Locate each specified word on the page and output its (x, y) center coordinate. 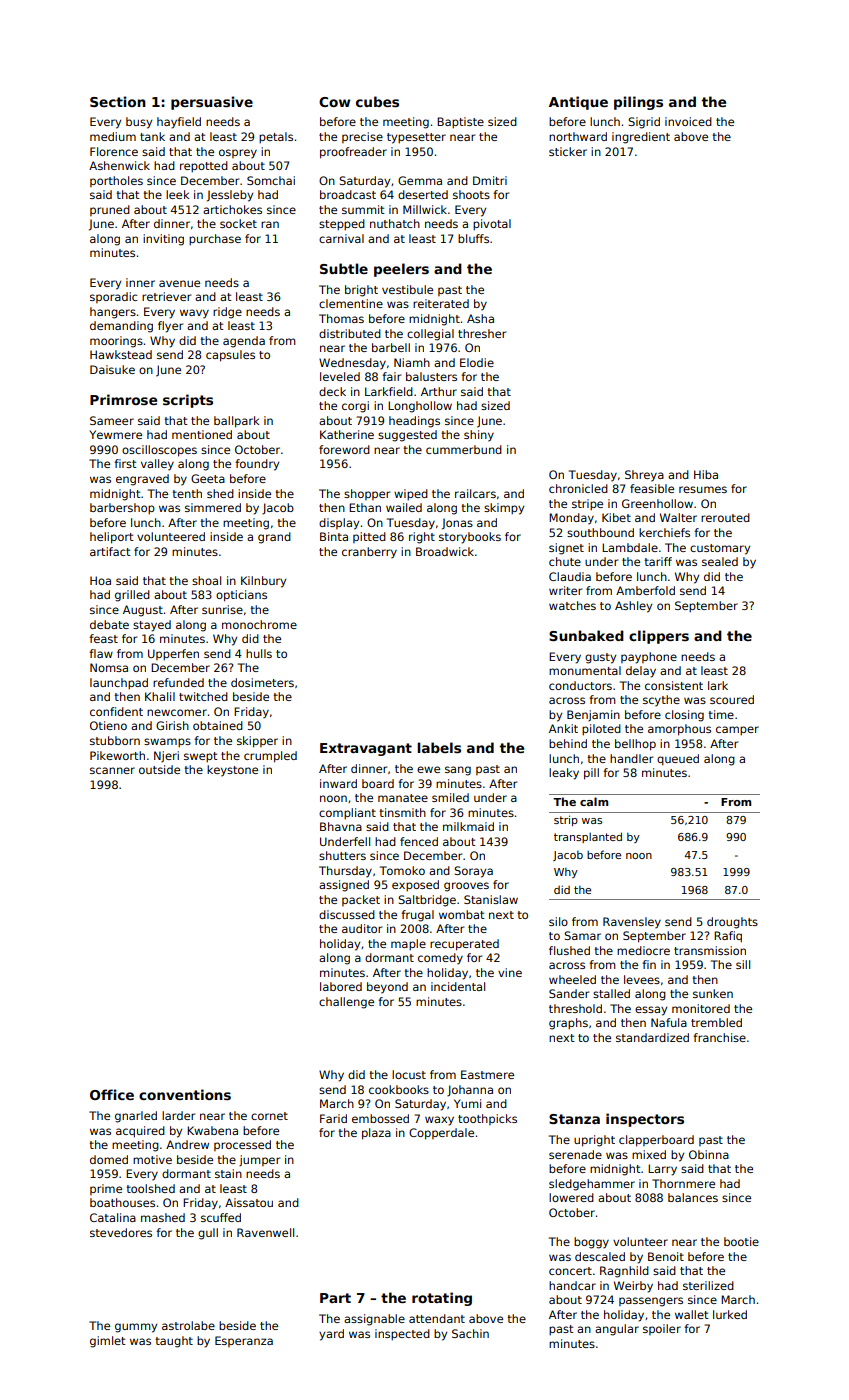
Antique (578, 103)
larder (178, 1115)
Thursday (345, 872)
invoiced (688, 121)
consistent (674, 685)
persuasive (212, 103)
